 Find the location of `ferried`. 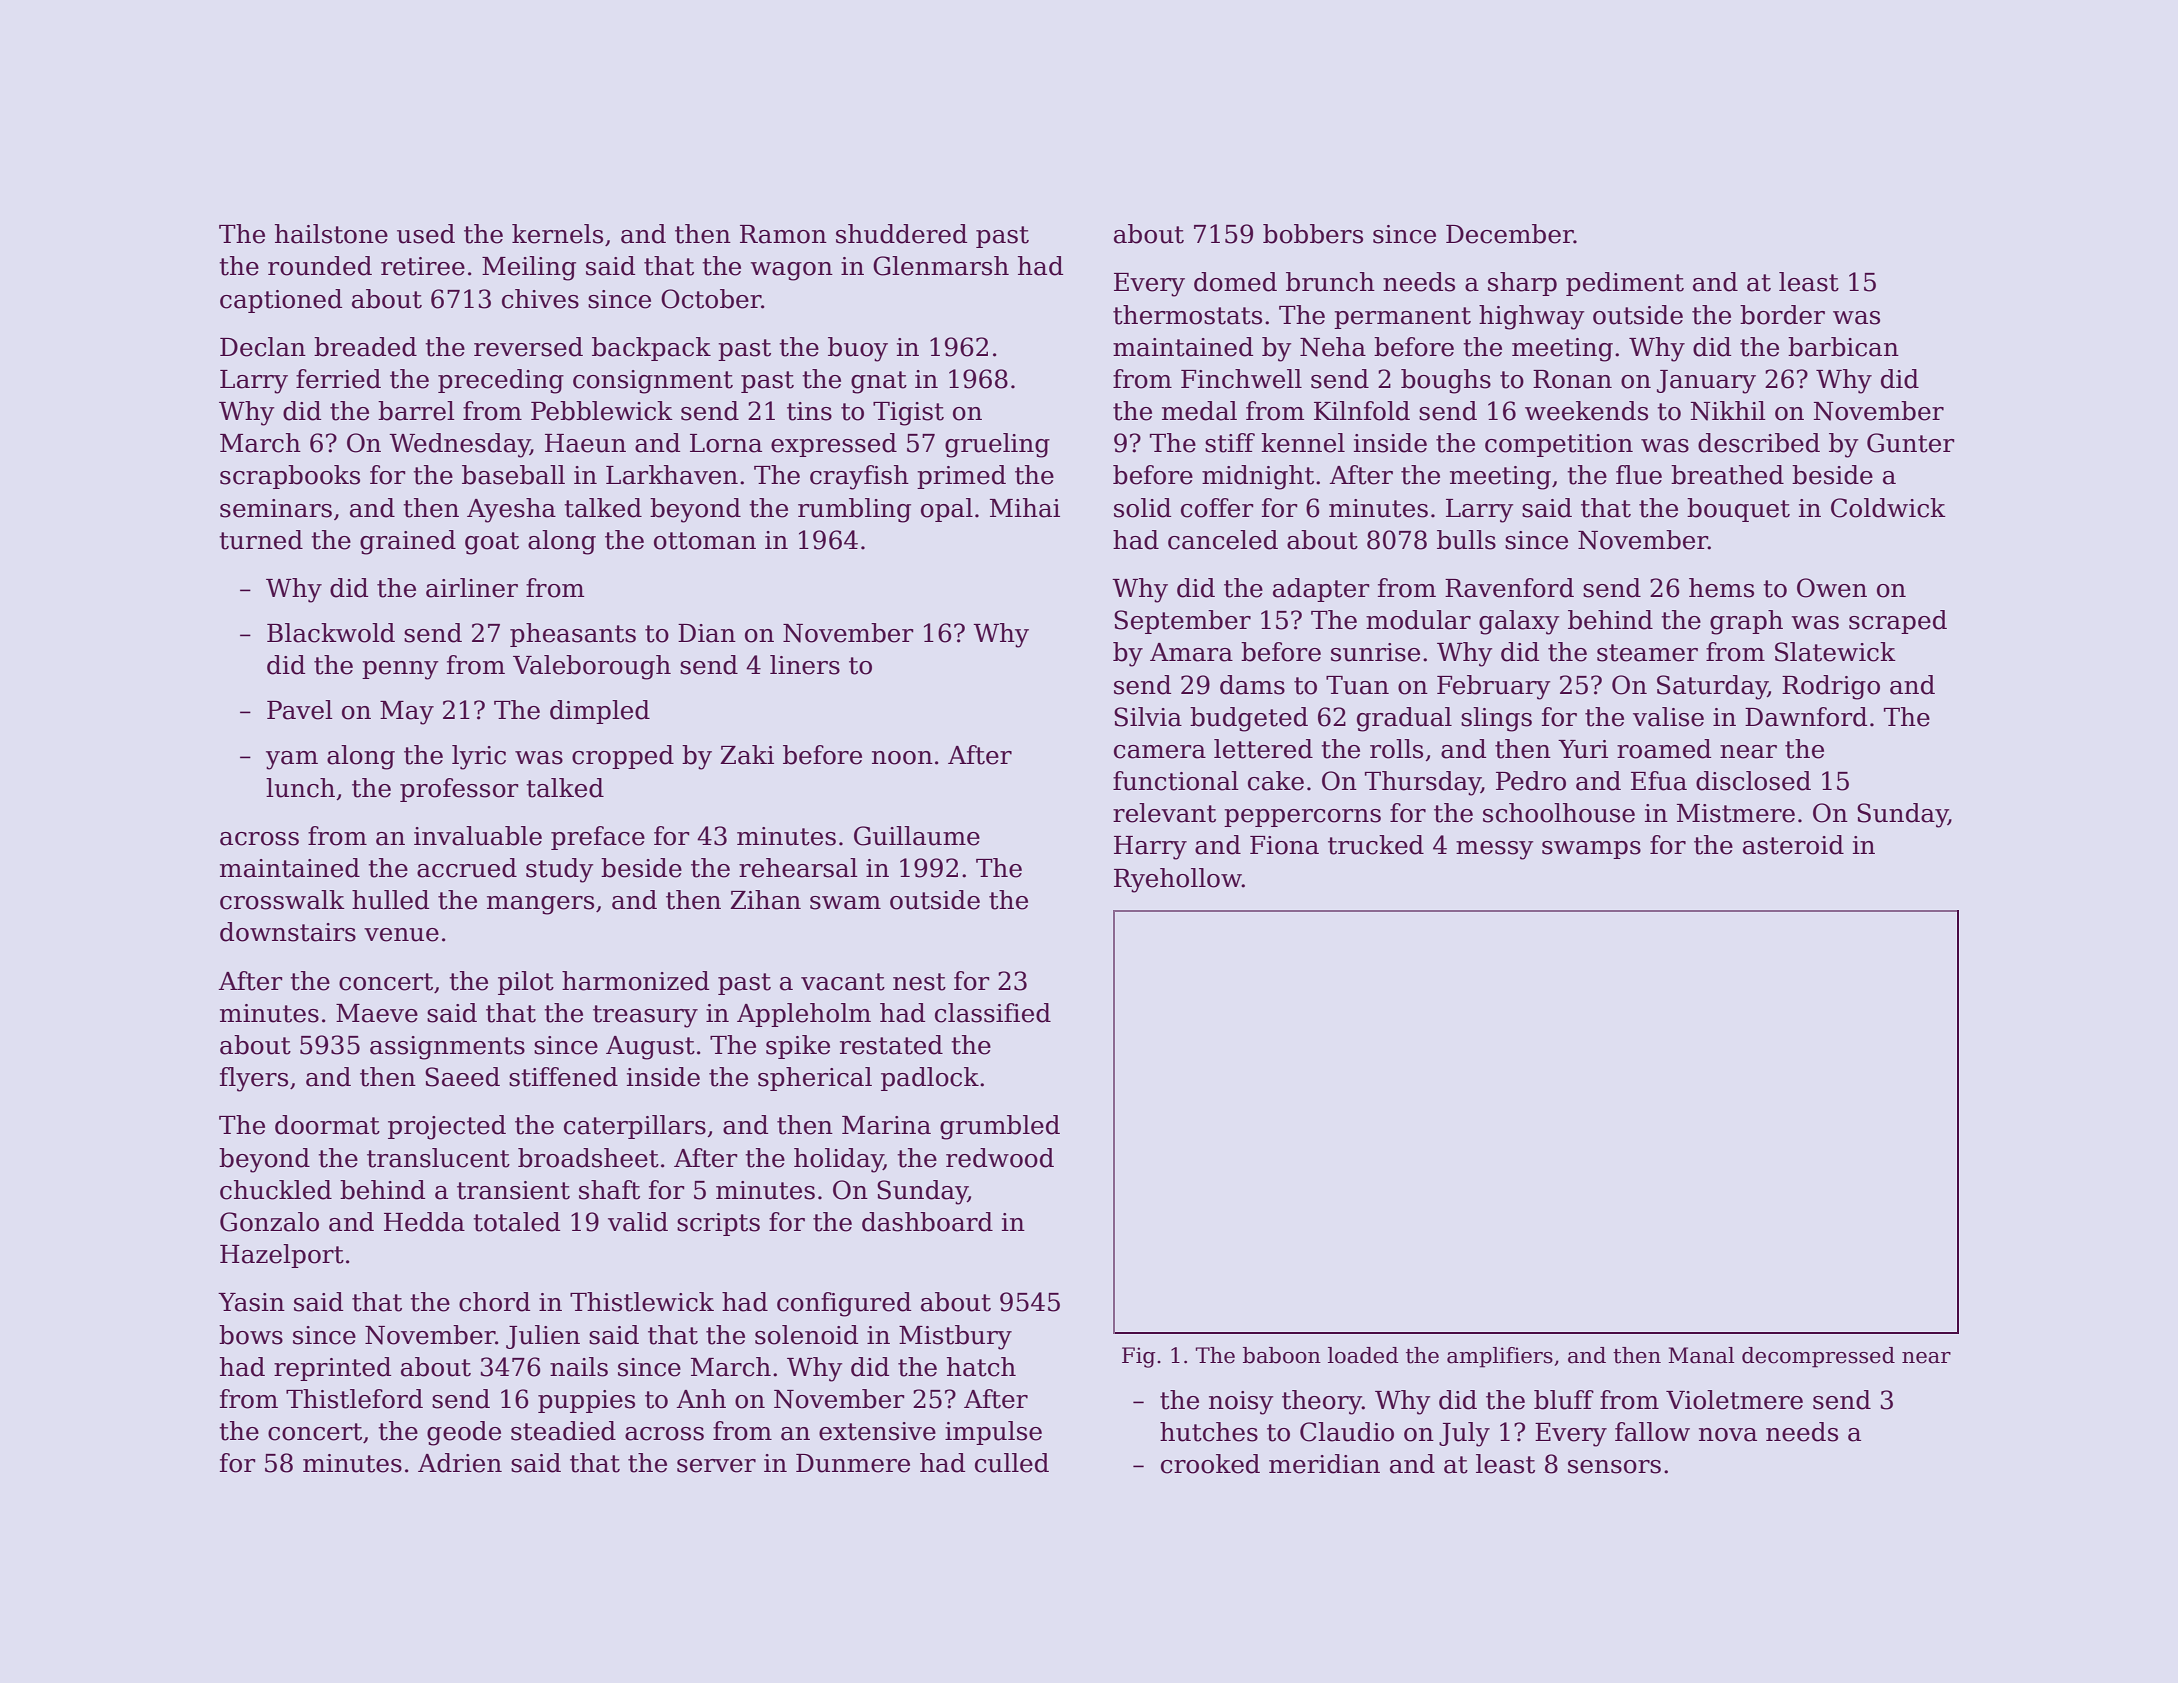

ferried is located at coordinates (338, 379).
